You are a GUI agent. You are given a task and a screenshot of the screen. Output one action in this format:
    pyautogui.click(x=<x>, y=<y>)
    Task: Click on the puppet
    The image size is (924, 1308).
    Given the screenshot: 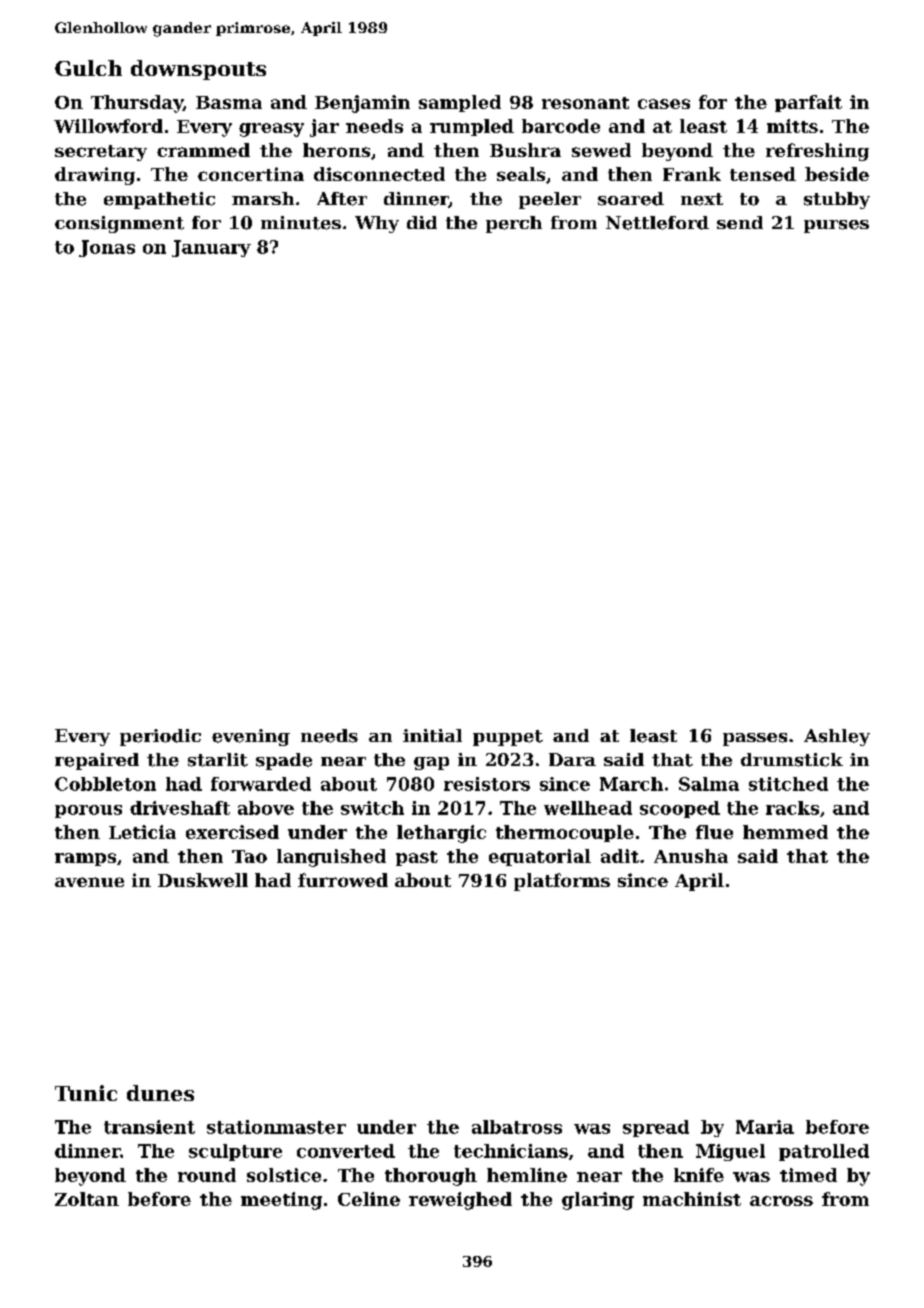 What is the action you would take?
    pyautogui.click(x=508, y=738)
